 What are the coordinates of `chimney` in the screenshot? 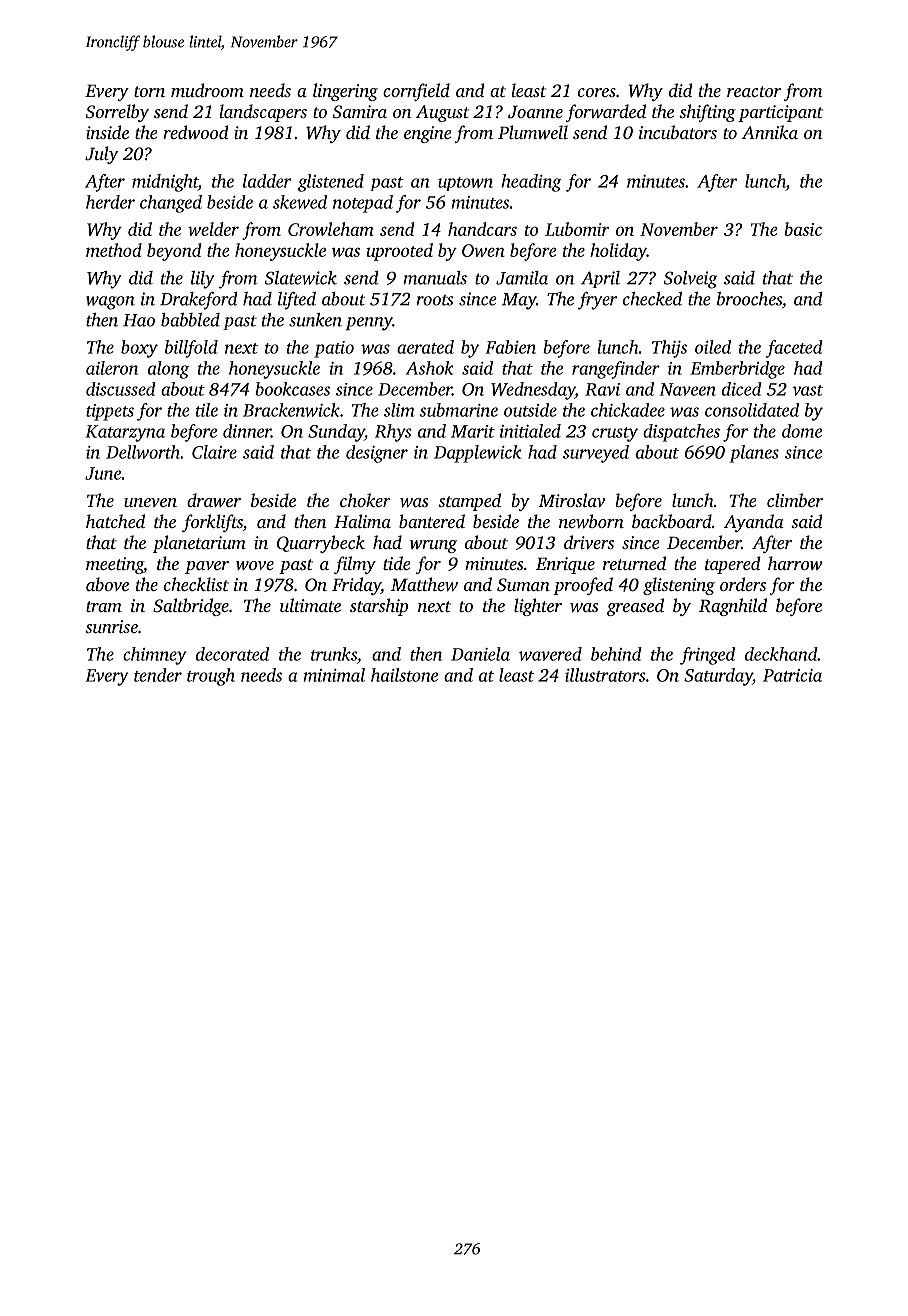 It's located at (155, 656).
